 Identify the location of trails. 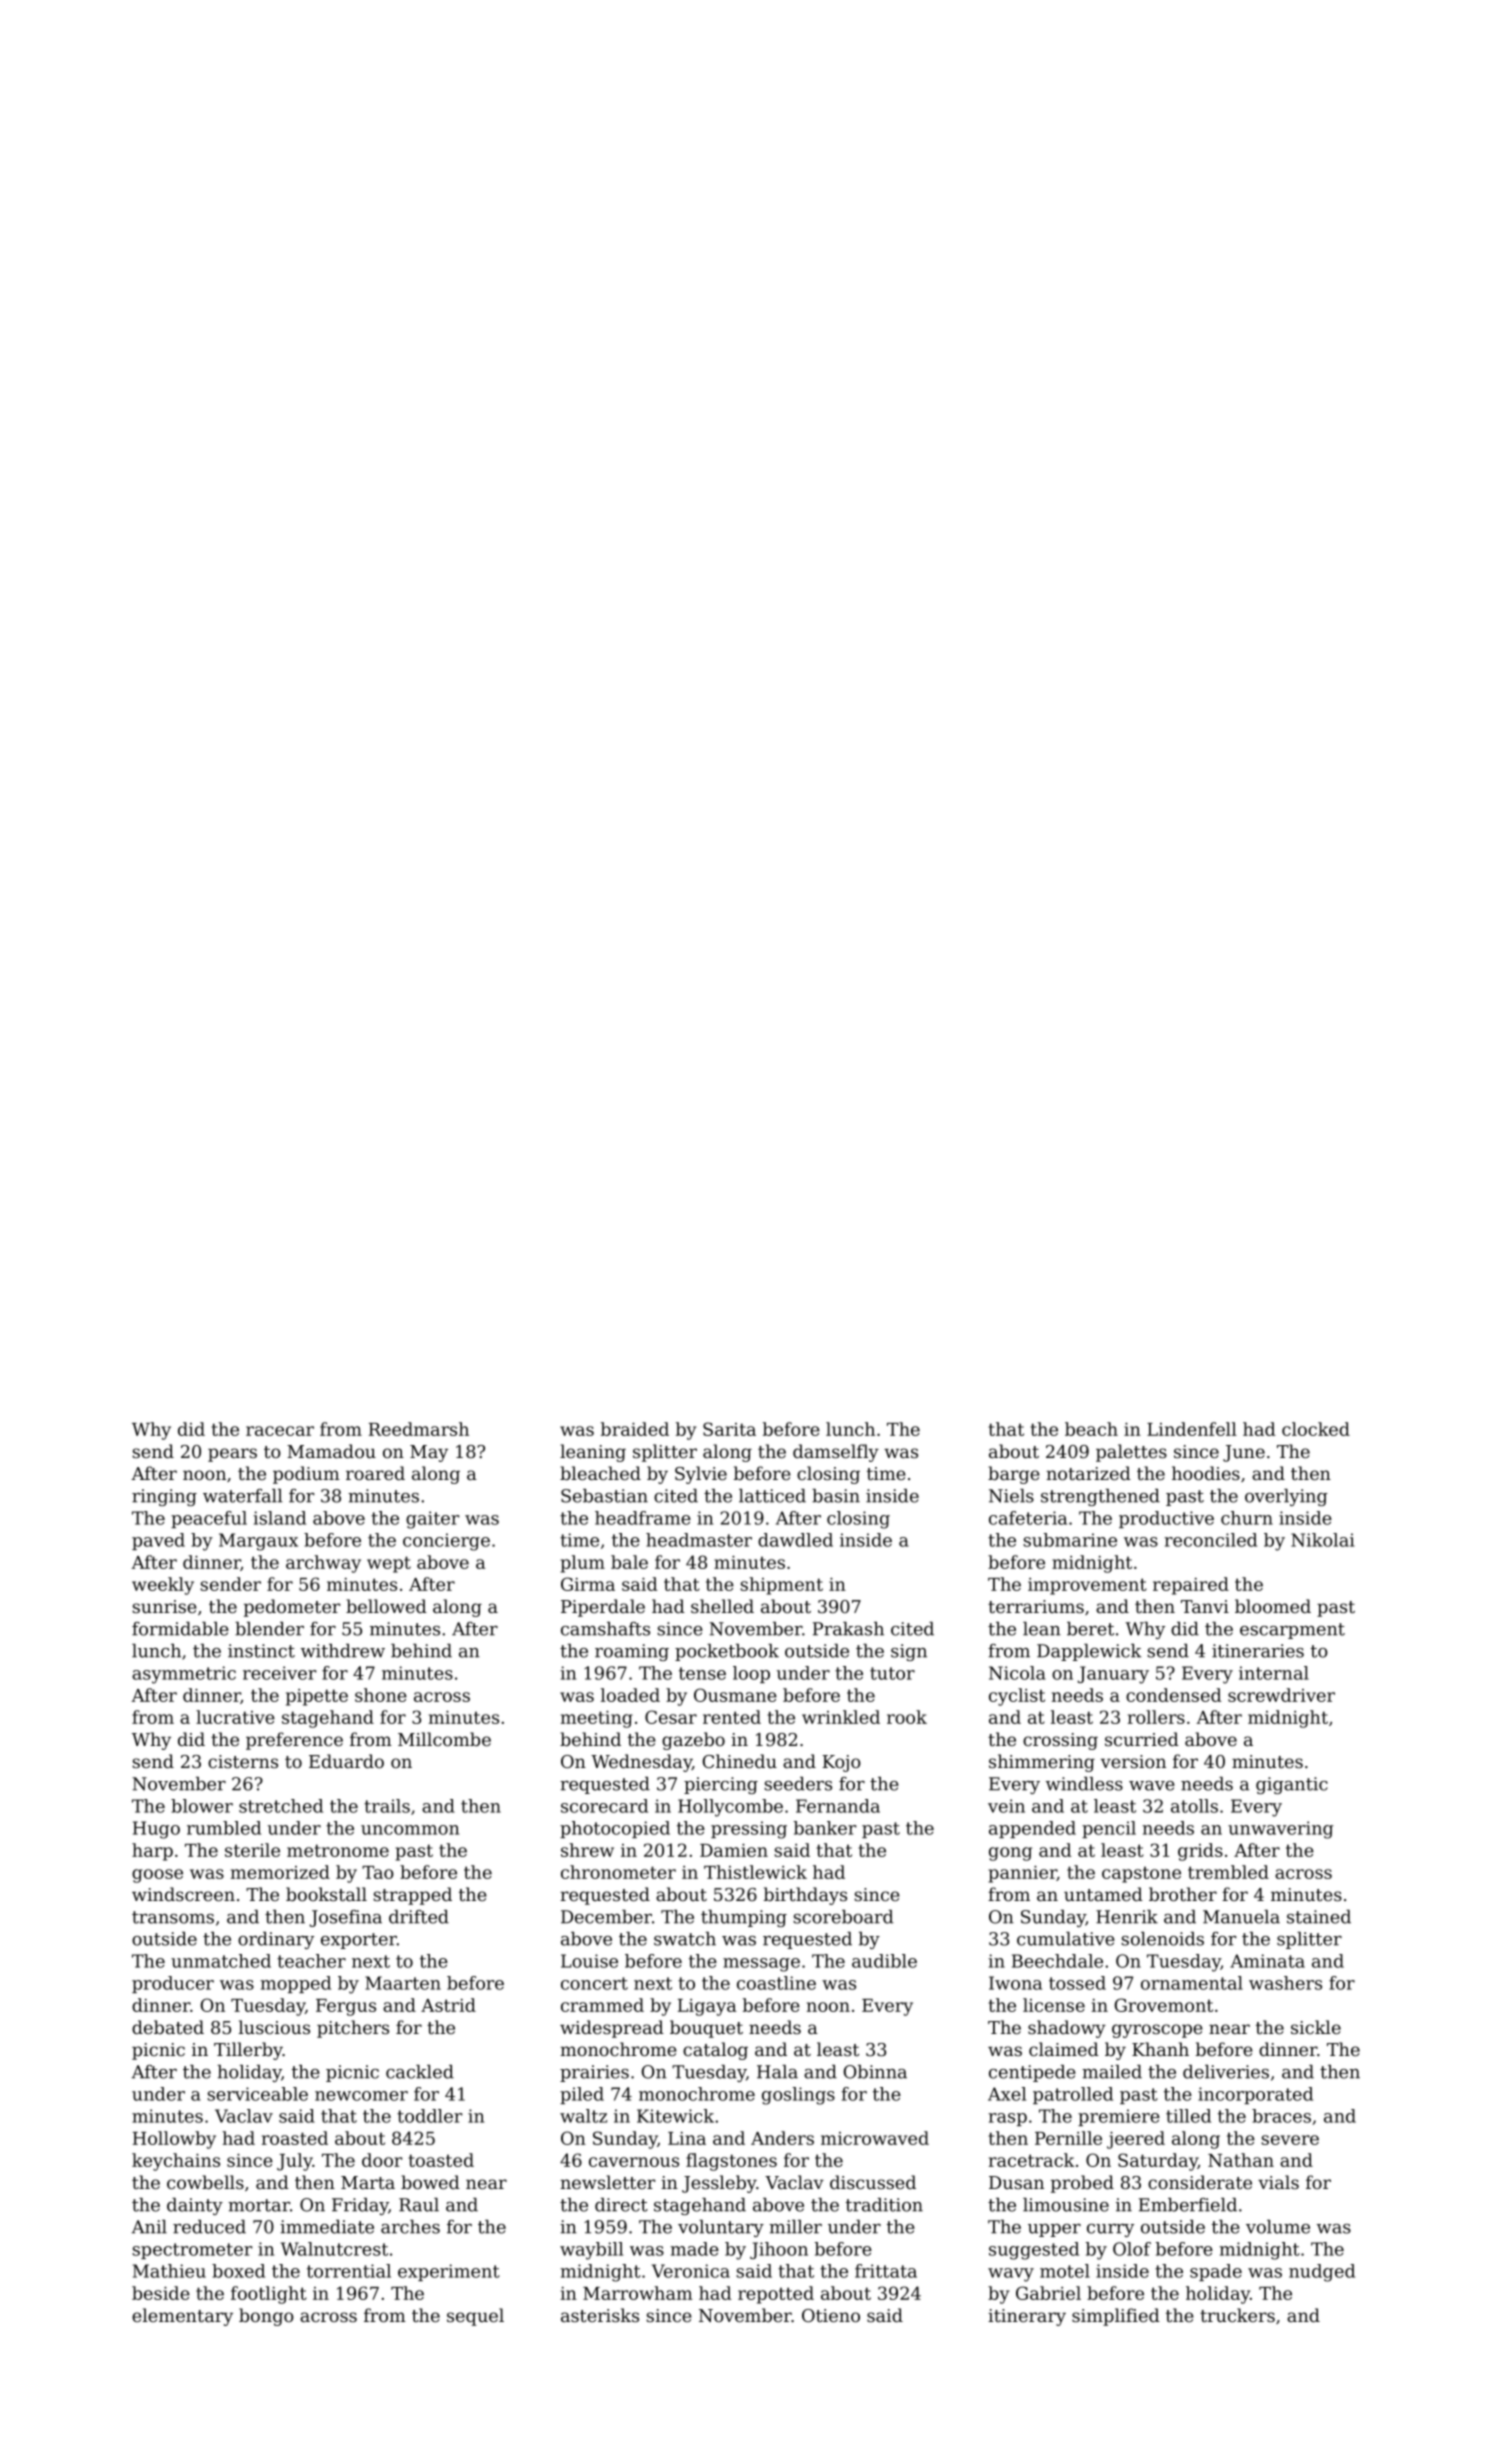
(387, 1806).
